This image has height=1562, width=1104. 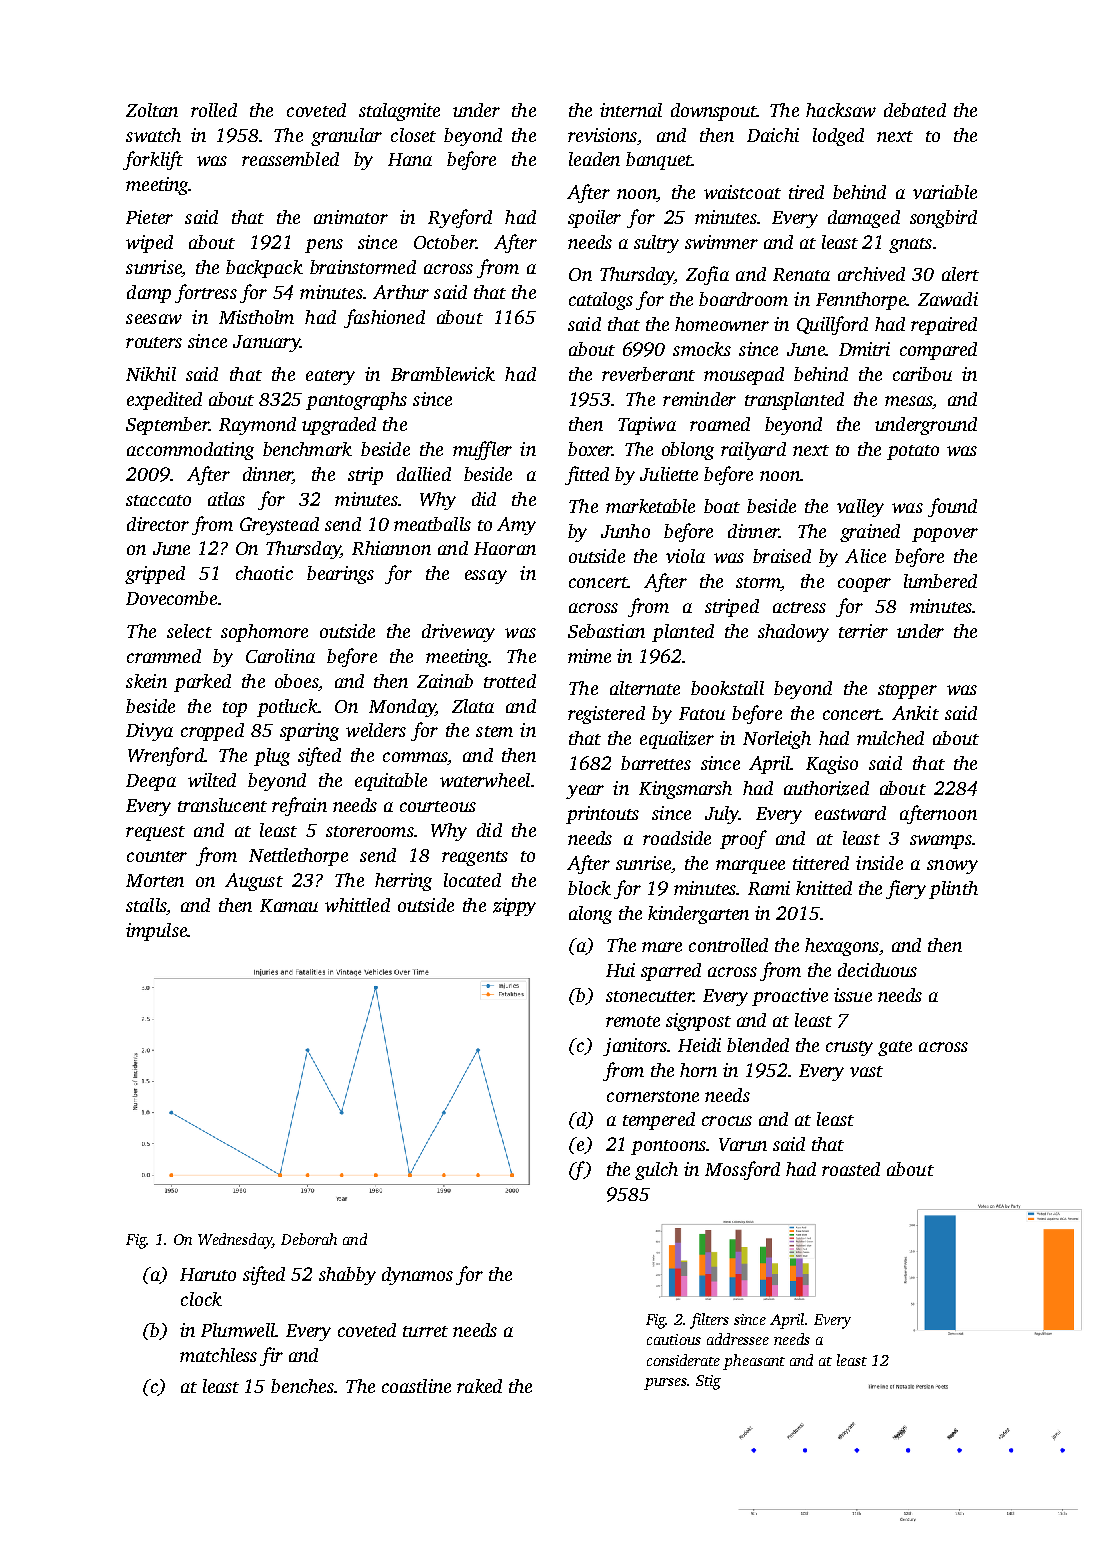 I want to click on Deborah, so click(x=309, y=1239).
